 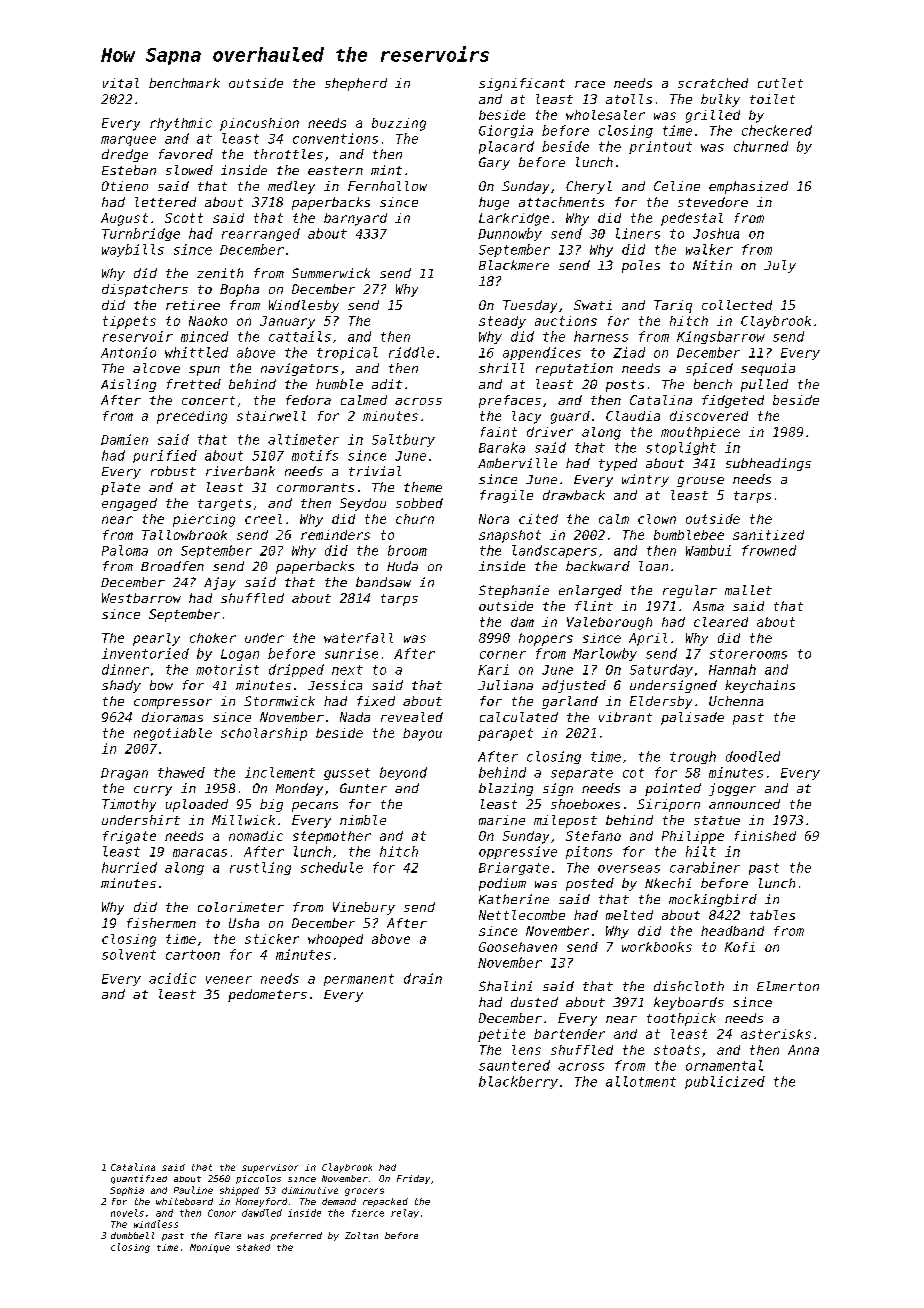 I want to click on Windlesby, so click(x=304, y=306).
